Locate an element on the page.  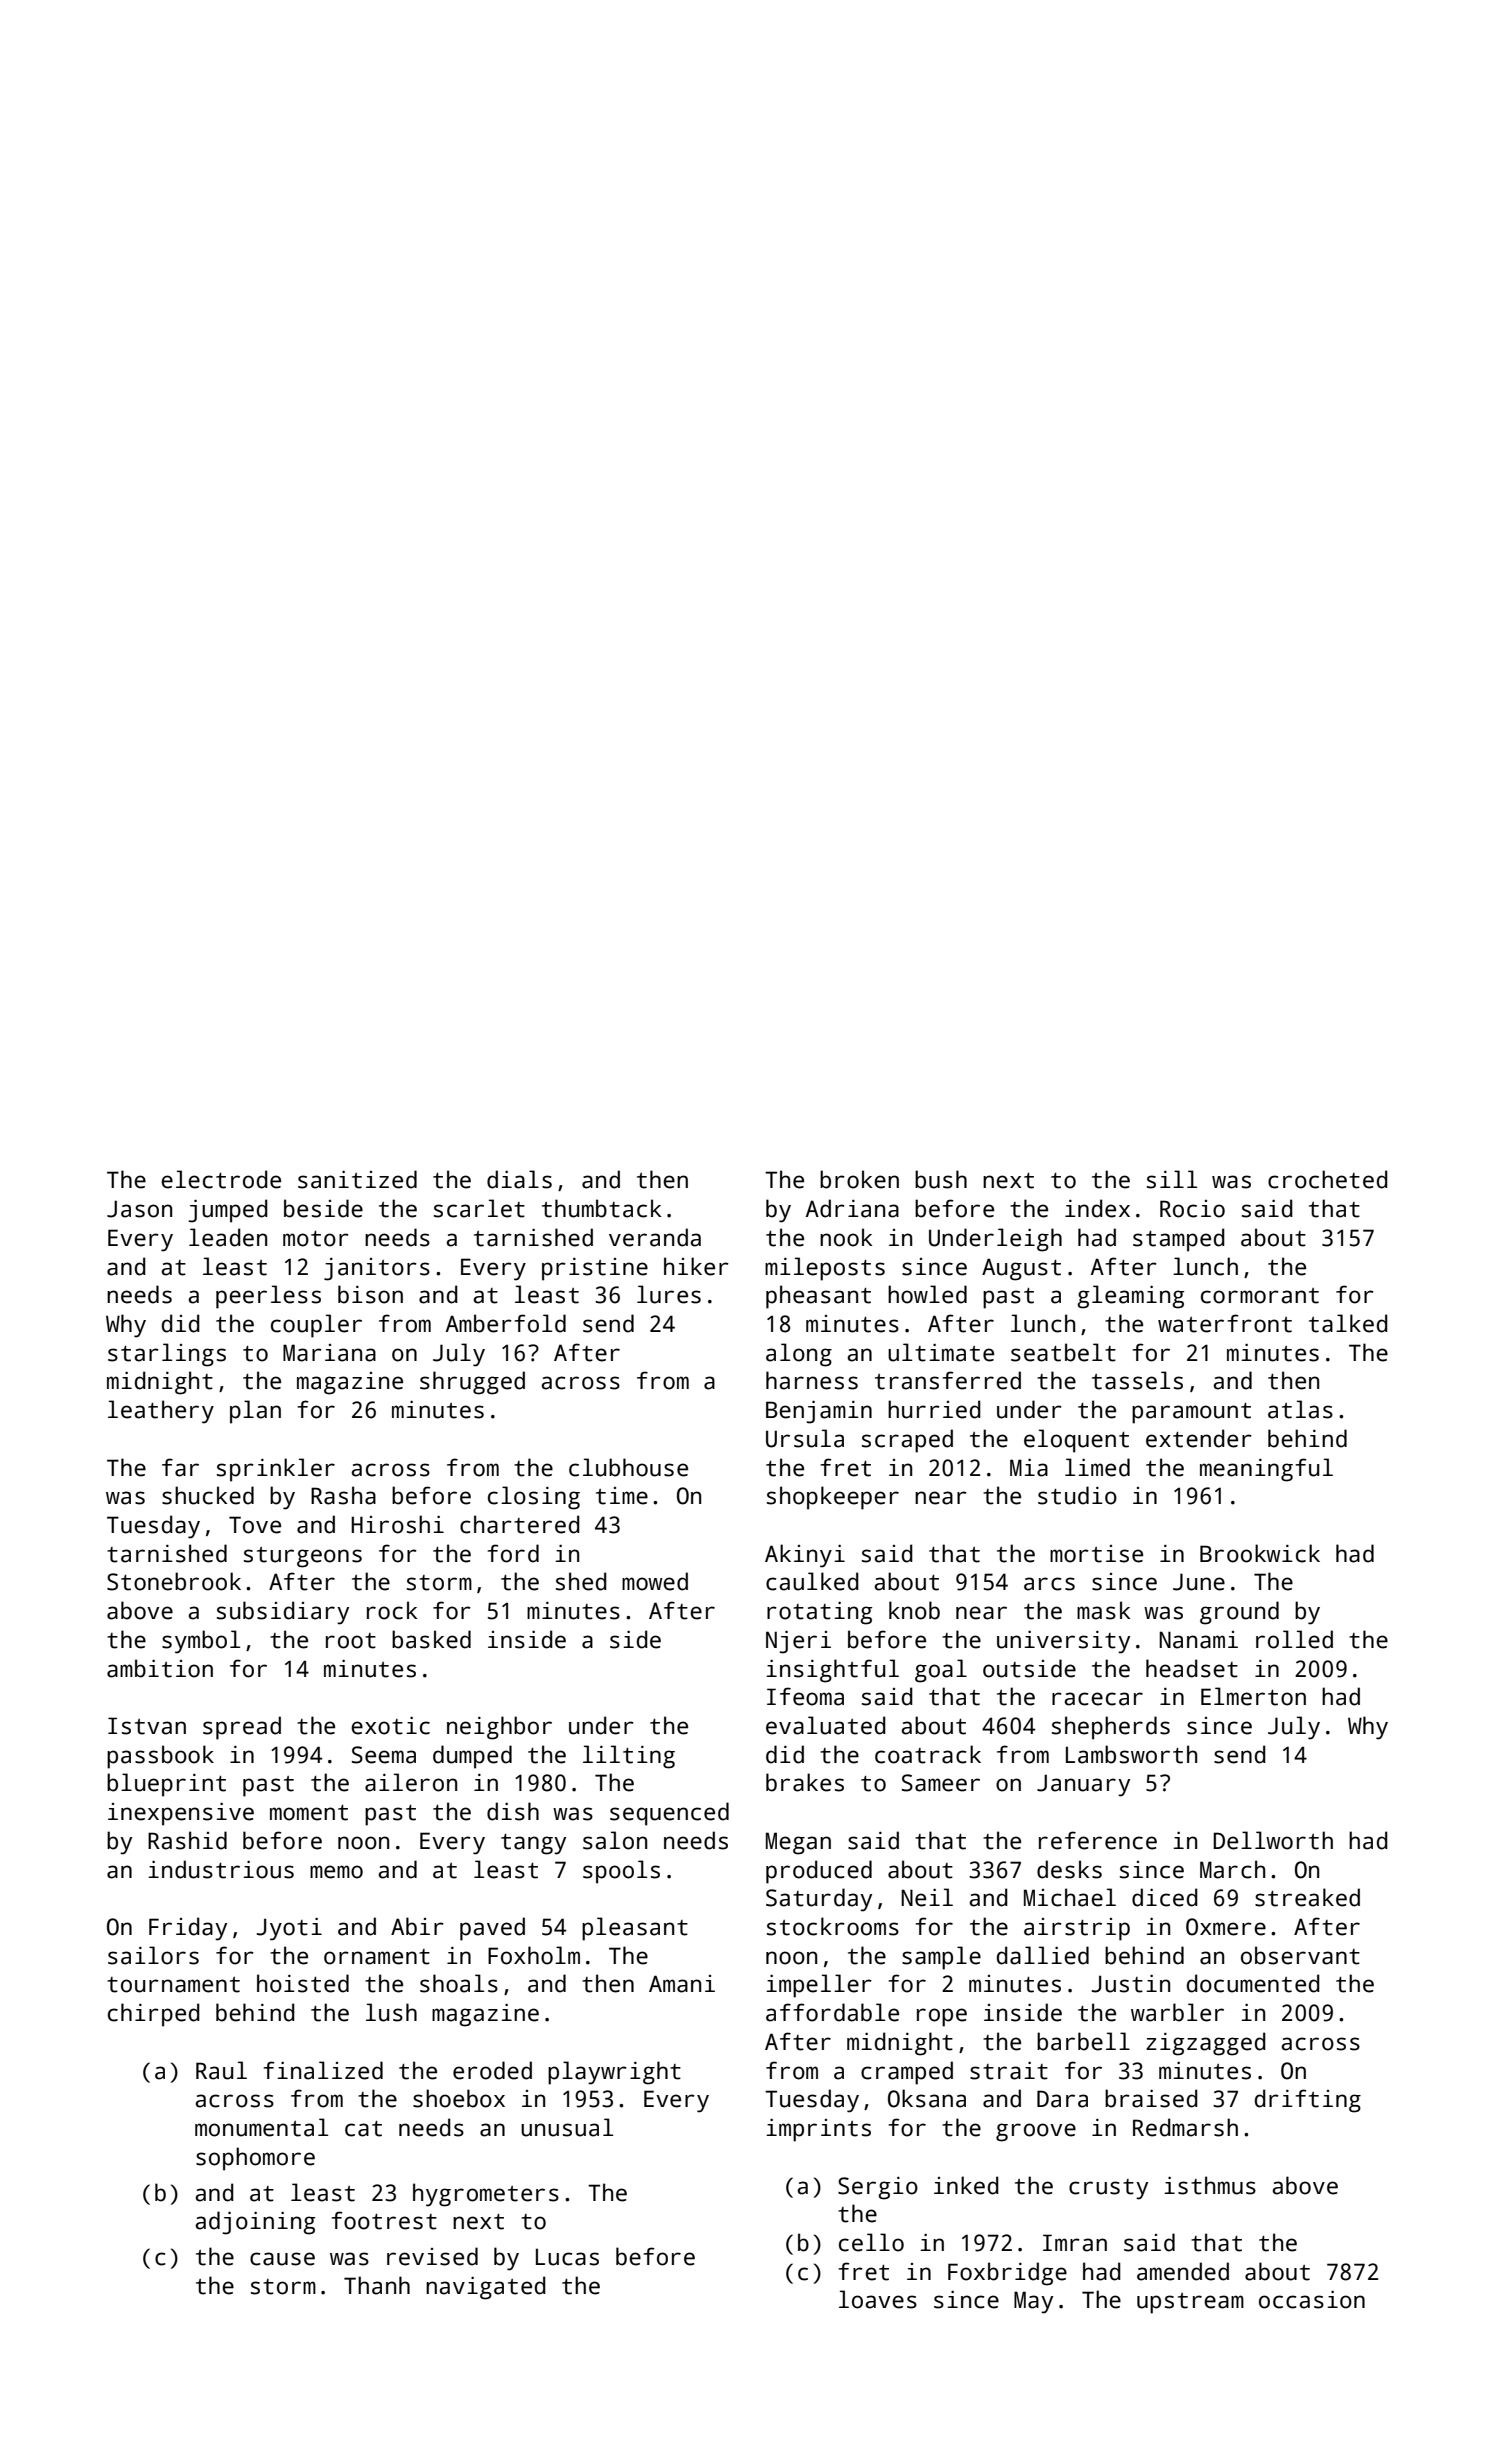
Dellworth is located at coordinates (1273, 1840).
